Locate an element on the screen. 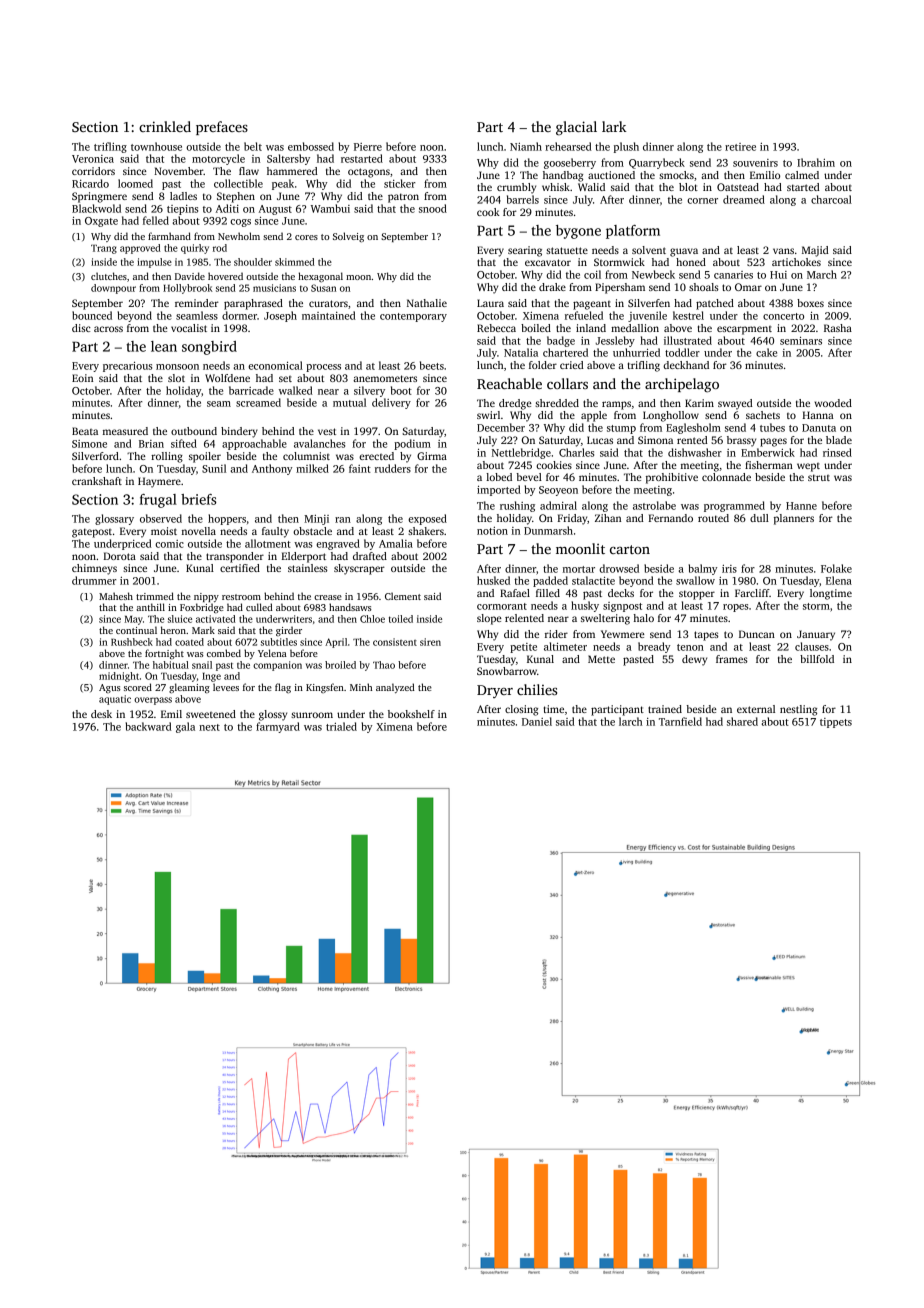 This screenshot has height=1308, width=924. prefaces is located at coordinates (222, 128).
